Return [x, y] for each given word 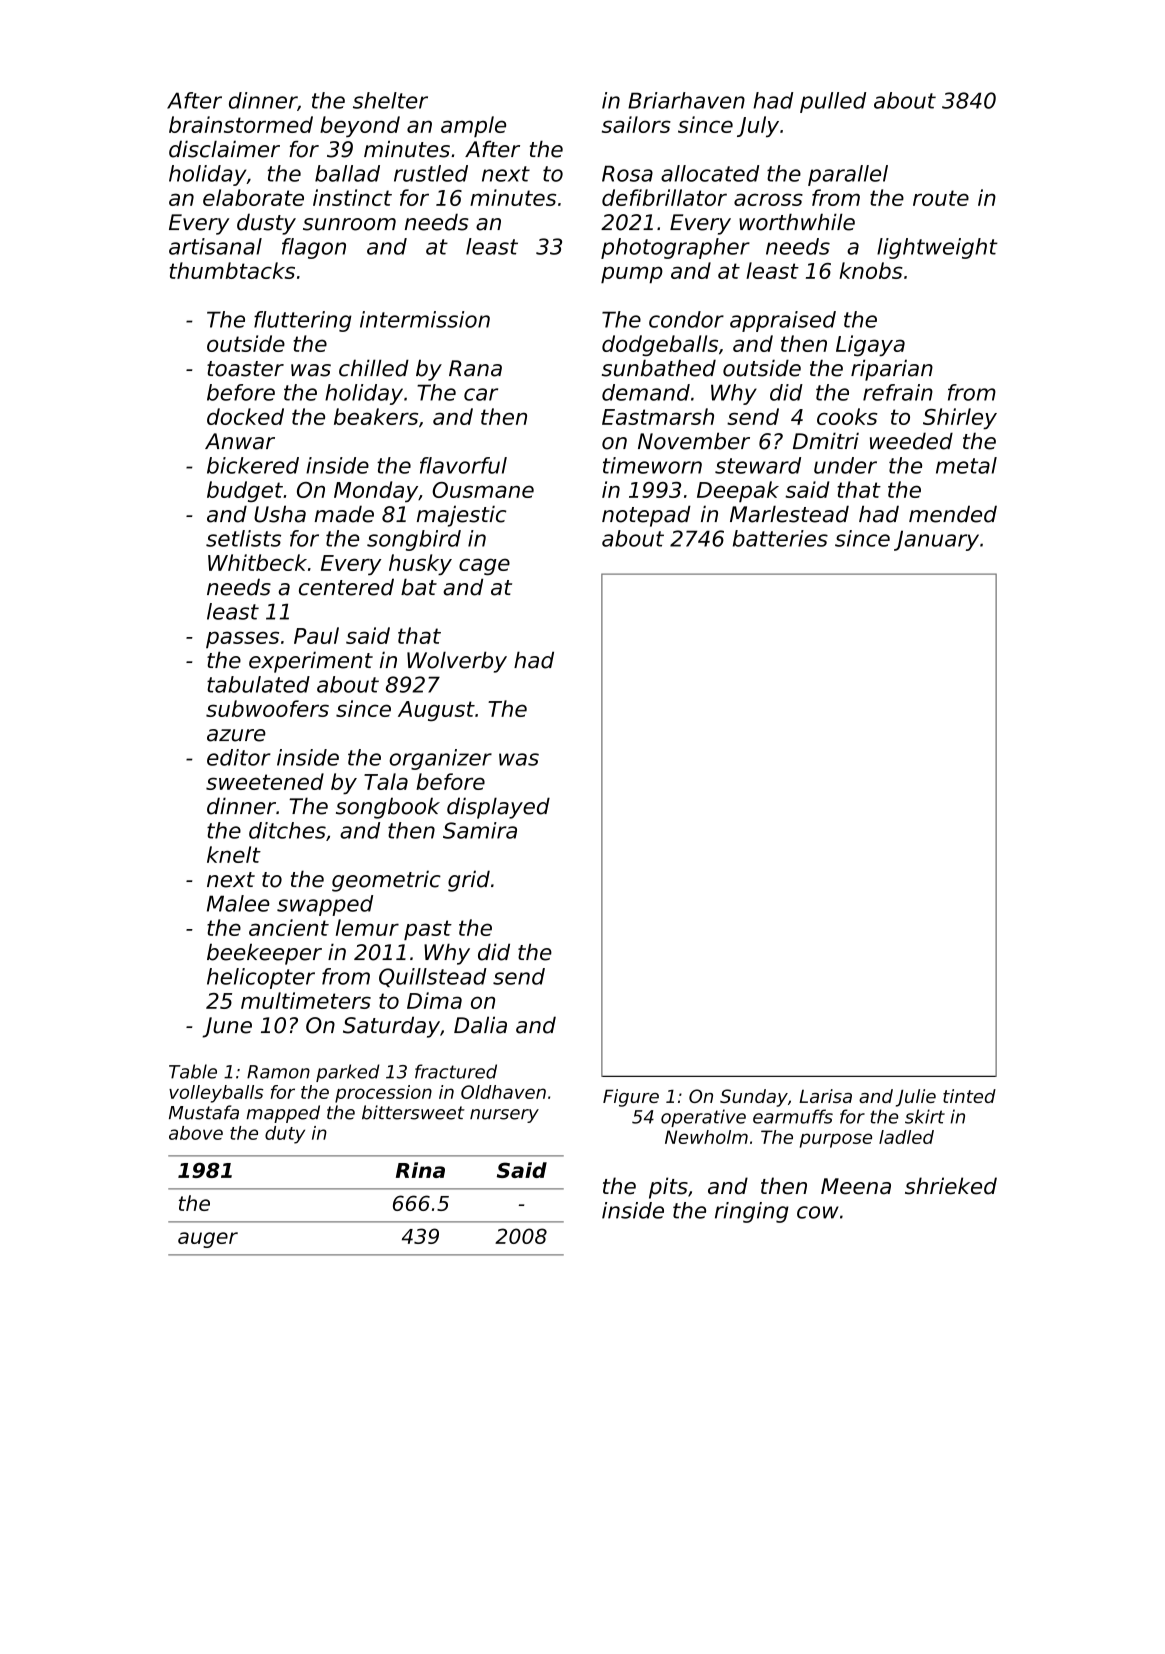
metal [966, 465]
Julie [916, 1098]
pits [668, 1188]
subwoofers [267, 708]
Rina [420, 1170]
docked [245, 416]
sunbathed [659, 368]
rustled [431, 173]
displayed [498, 808]
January [936, 540]
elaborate [253, 197]
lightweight [937, 248]
